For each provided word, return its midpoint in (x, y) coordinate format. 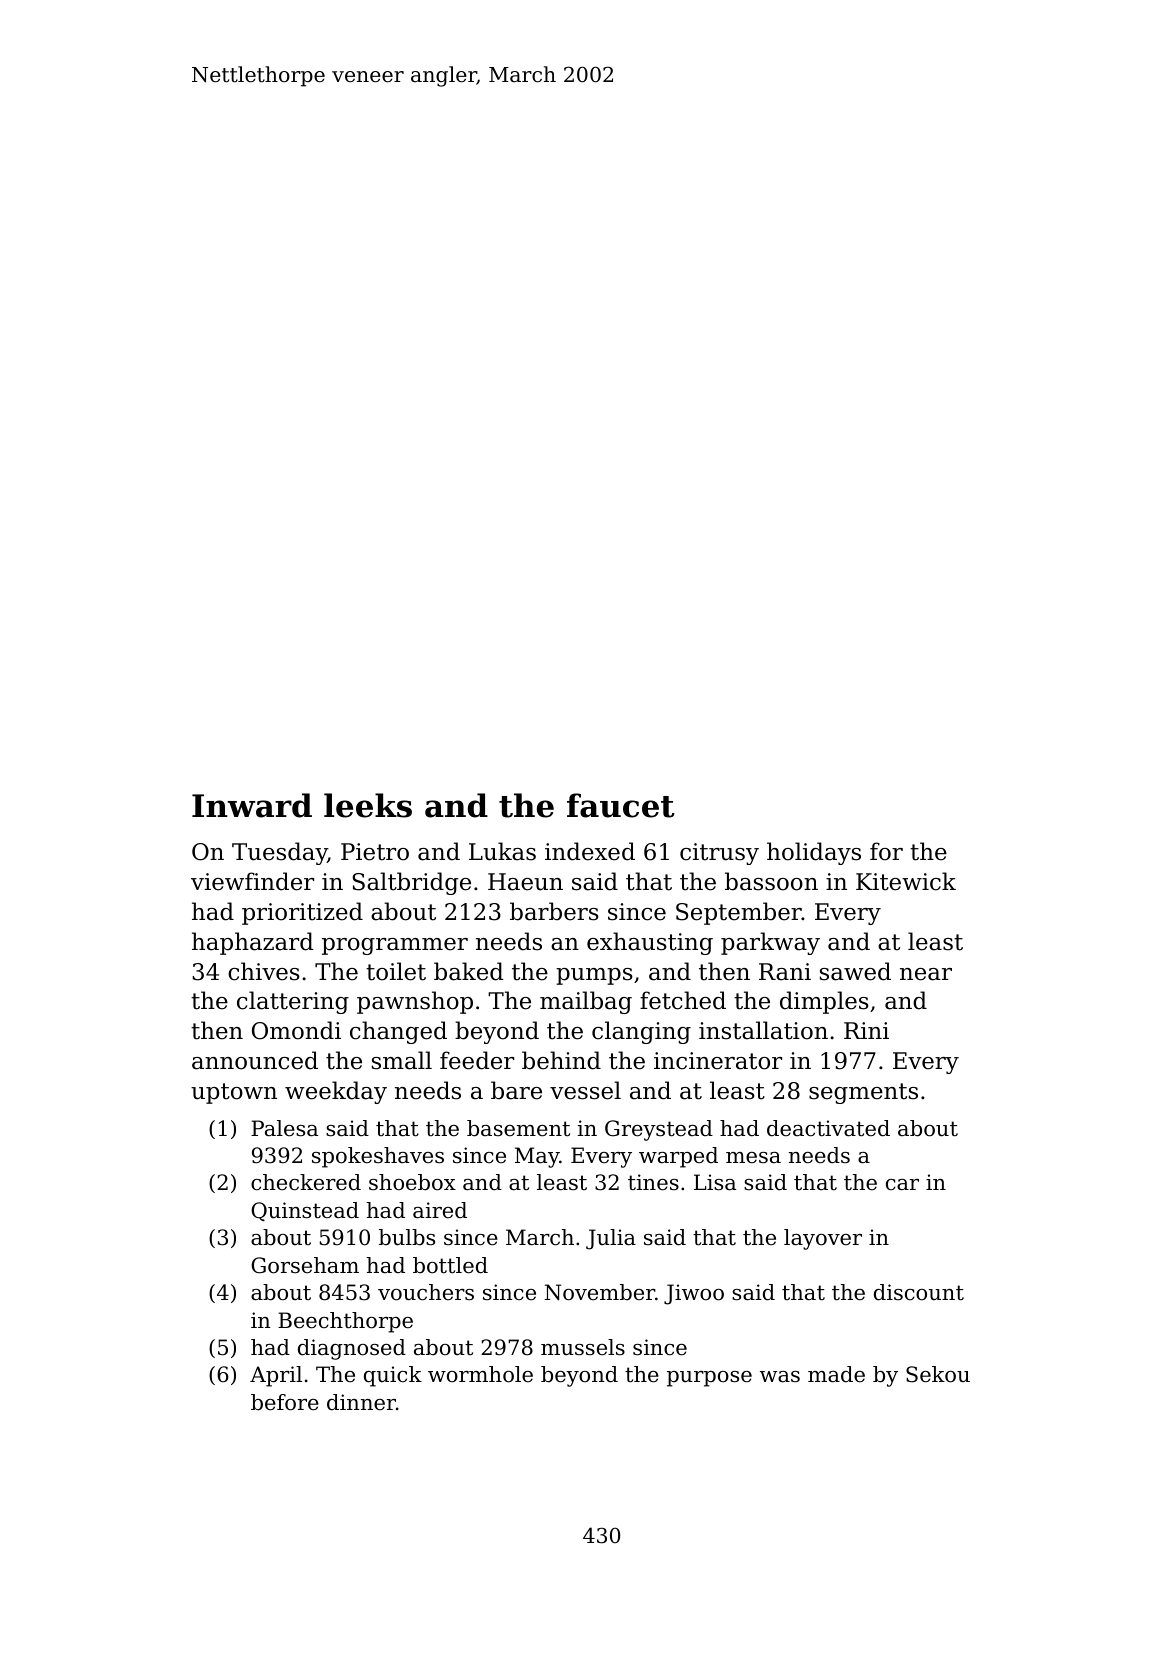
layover (823, 1239)
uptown (234, 1093)
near (926, 974)
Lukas (502, 851)
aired (440, 1210)
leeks (368, 805)
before (285, 1402)
